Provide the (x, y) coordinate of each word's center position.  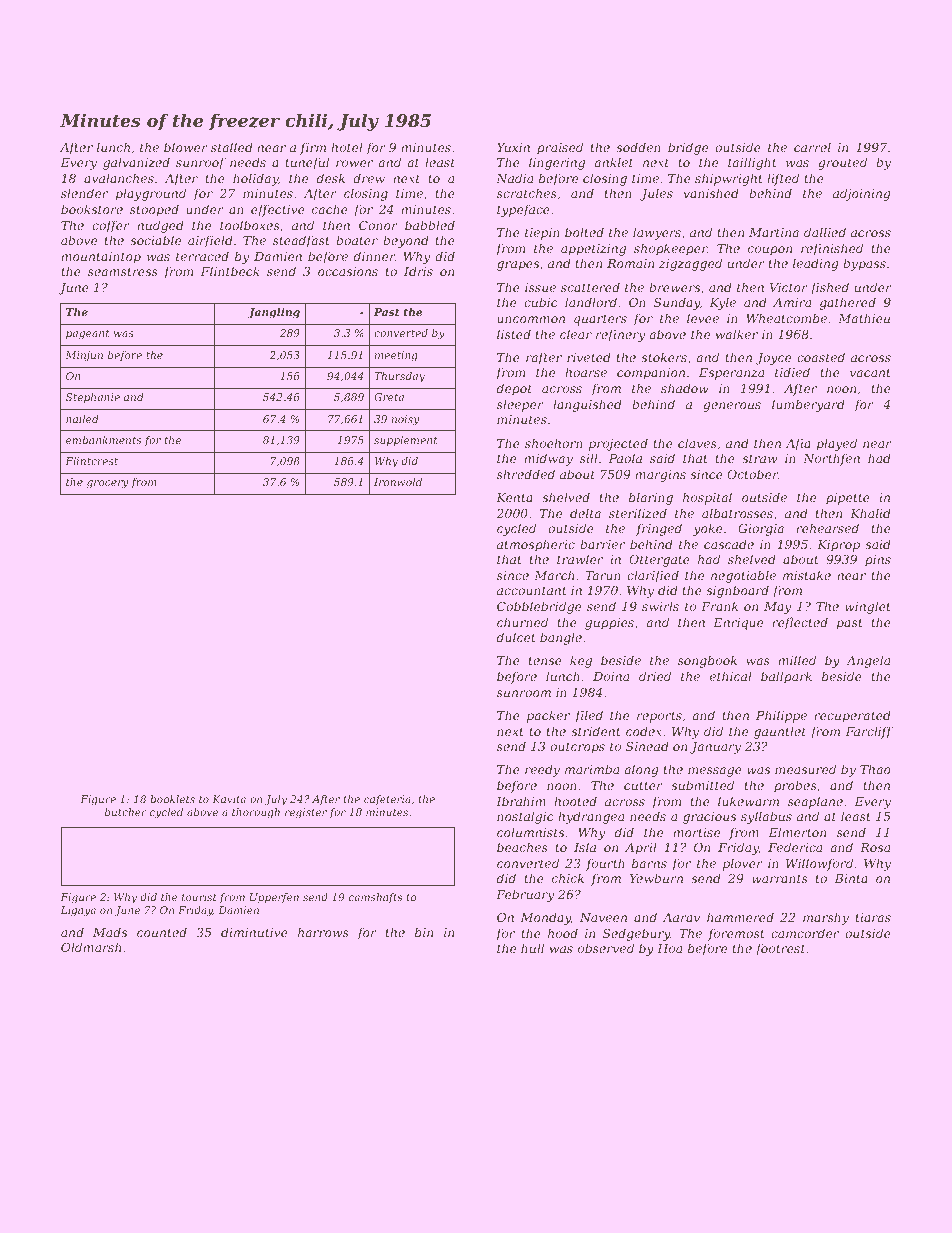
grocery (107, 484)
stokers (664, 357)
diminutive (254, 932)
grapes (518, 266)
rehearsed (827, 528)
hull (532, 948)
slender (84, 193)
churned (522, 622)
